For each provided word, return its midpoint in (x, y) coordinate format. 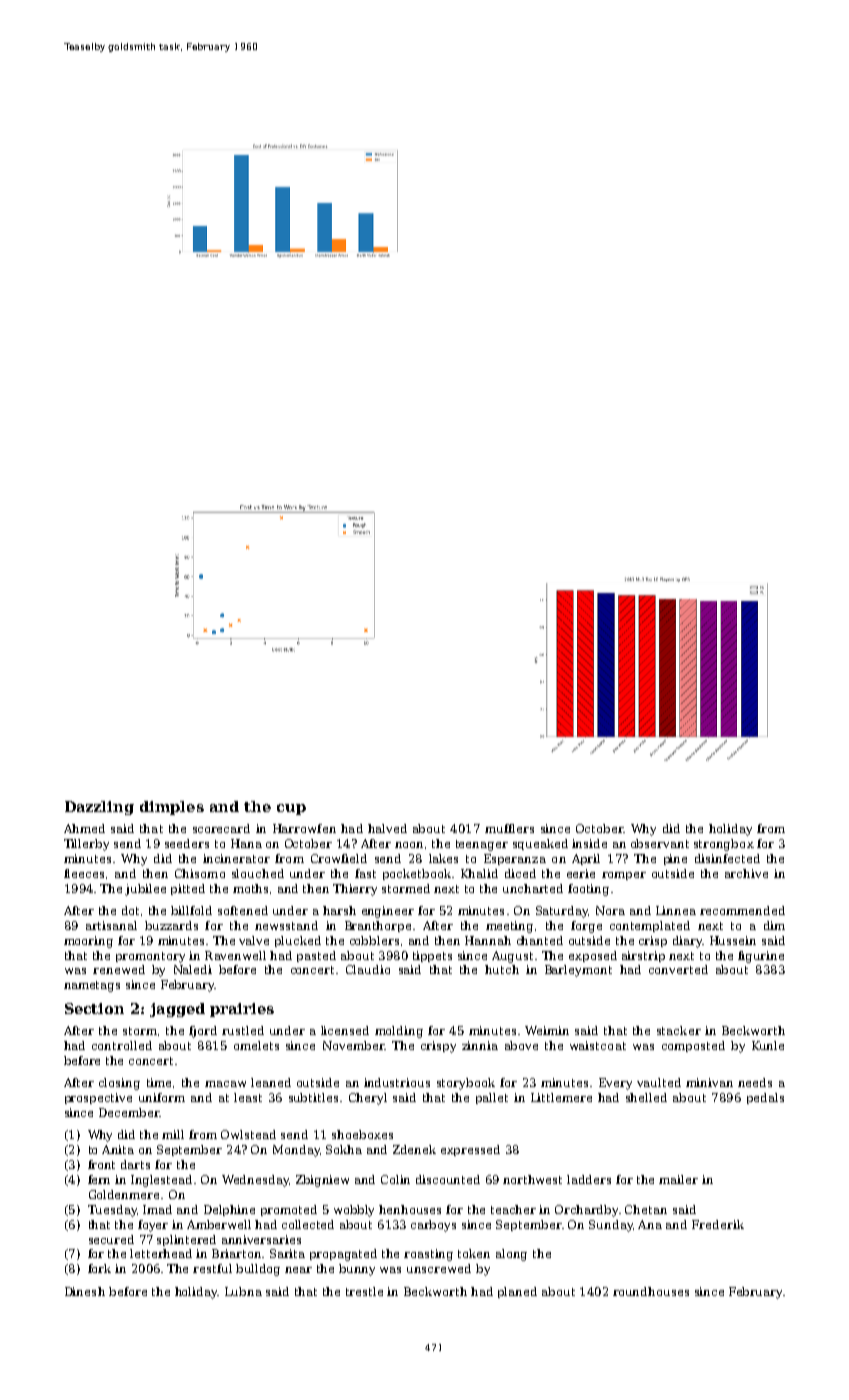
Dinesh (85, 1291)
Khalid (479, 873)
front (101, 1164)
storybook (466, 1084)
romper (624, 876)
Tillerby (86, 845)
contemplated (650, 926)
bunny (357, 1270)
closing (119, 1084)
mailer (678, 1179)
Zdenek (414, 1149)
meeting (509, 927)
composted (693, 1046)
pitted (188, 889)
